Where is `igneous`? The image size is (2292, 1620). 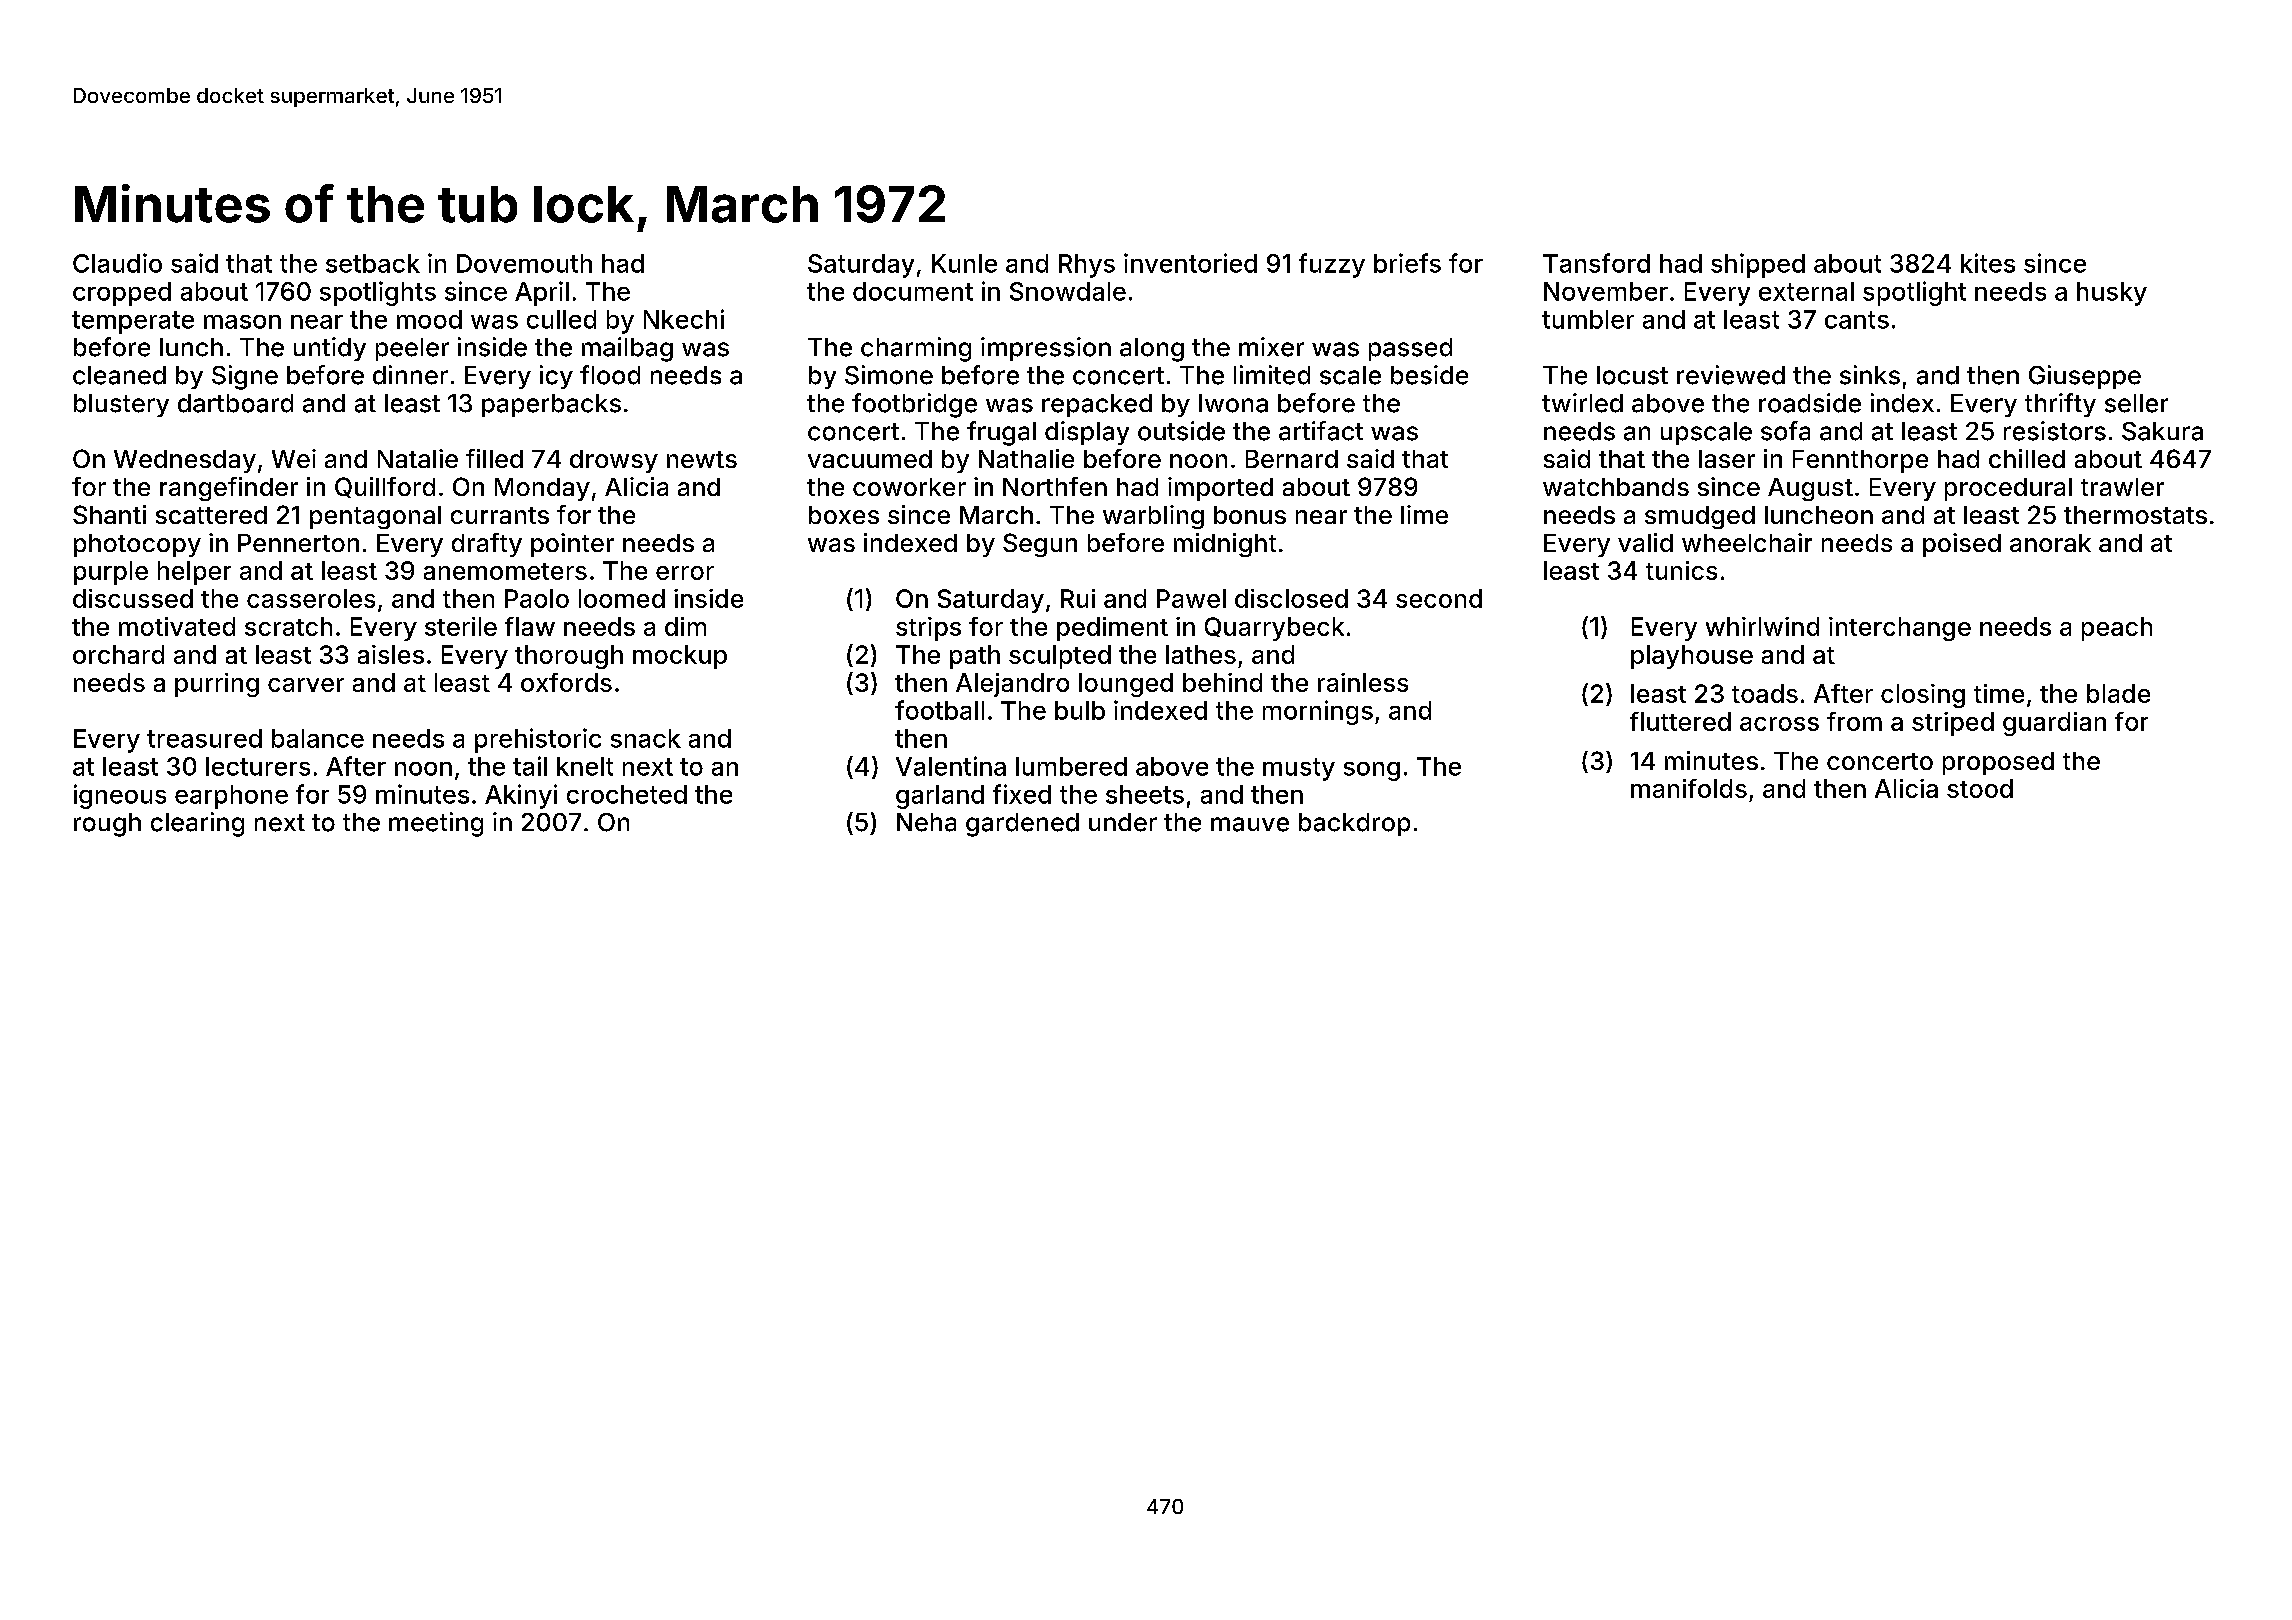 igneous is located at coordinates (120, 796).
